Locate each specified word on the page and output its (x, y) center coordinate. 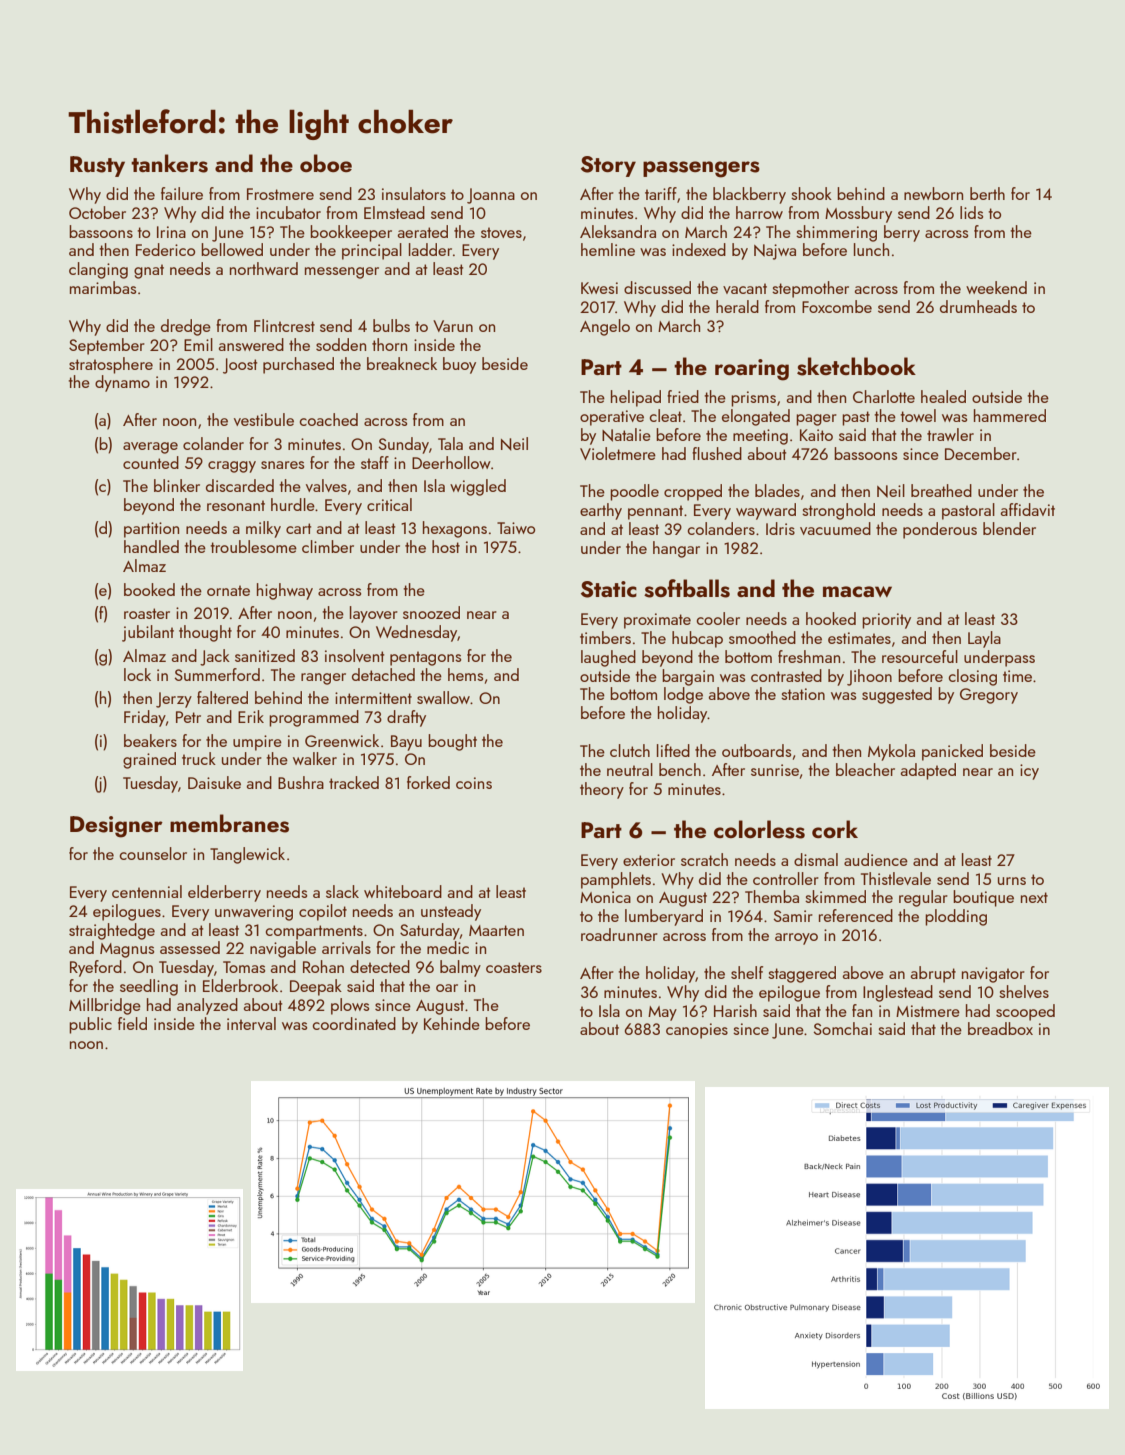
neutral (630, 769)
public (90, 1025)
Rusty (97, 166)
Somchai (843, 1028)
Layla (984, 639)
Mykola (891, 752)
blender (1009, 528)
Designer (116, 827)
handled (151, 546)
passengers (701, 169)
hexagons (455, 529)
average (150, 448)
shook (811, 193)
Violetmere (618, 453)
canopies (697, 1031)
